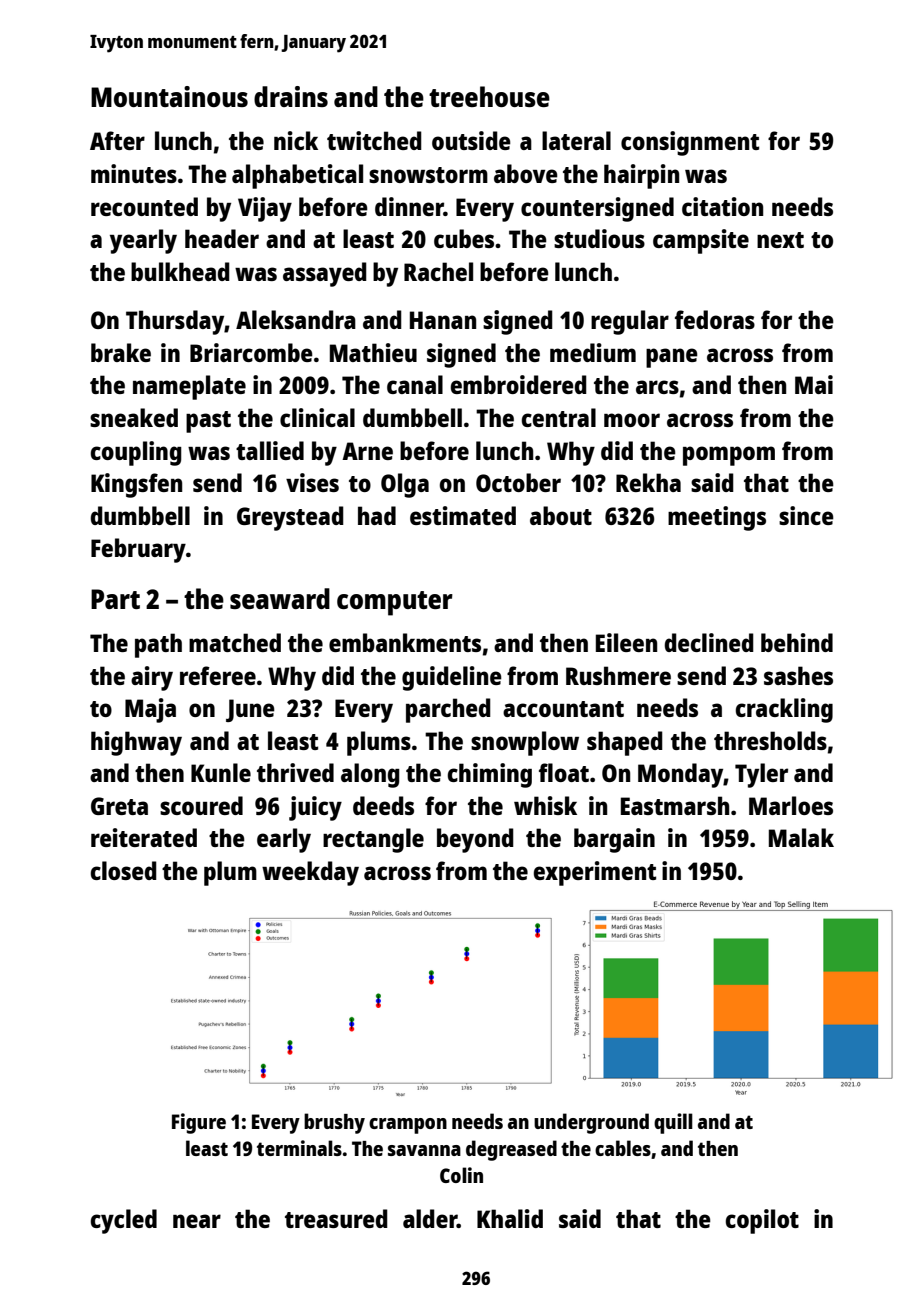 The image size is (924, 1314). I want to click on meetings, so click(717, 518).
